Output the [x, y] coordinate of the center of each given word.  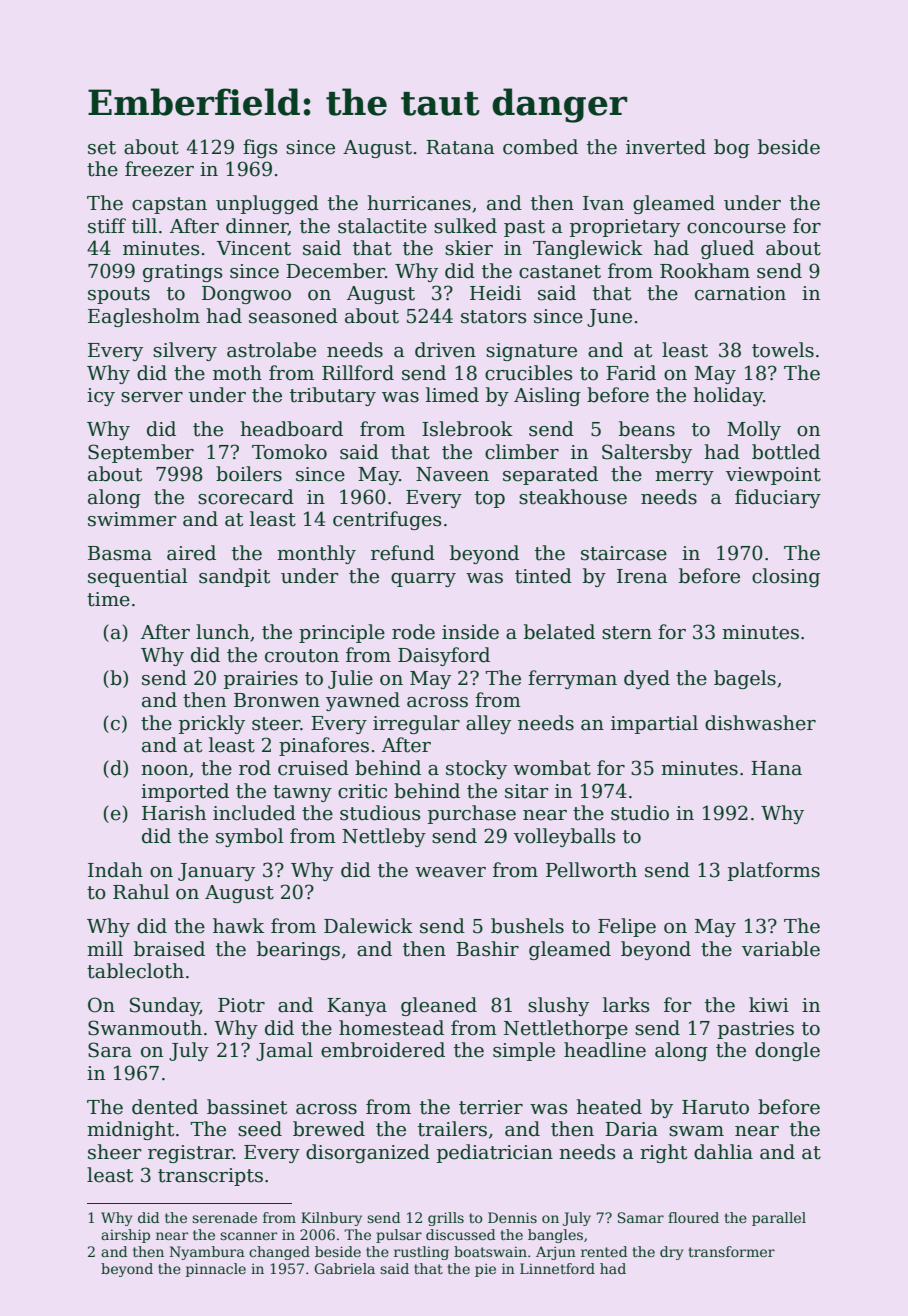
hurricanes [419, 203]
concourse [736, 228]
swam [696, 1131]
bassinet [247, 1107]
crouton [302, 656]
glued [727, 249]
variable [781, 949]
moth [237, 373]
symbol [250, 837]
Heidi [495, 293]
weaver [450, 872]
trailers [452, 1129]
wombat [552, 768]
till [144, 226]
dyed [647, 679]
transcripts [210, 1177]
